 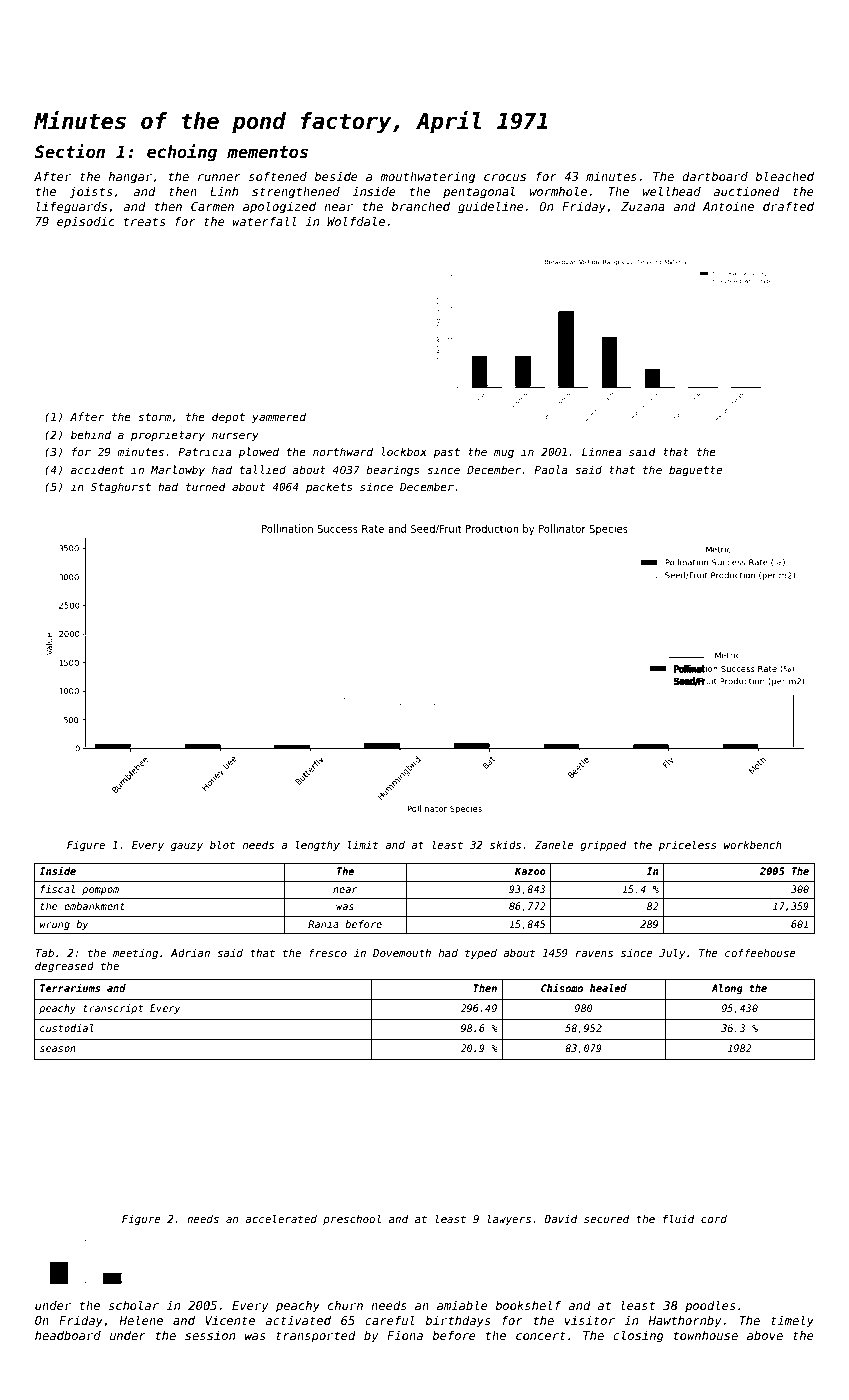 What do you see at coordinates (70, 151) in the image?
I see `Section` at bounding box center [70, 151].
